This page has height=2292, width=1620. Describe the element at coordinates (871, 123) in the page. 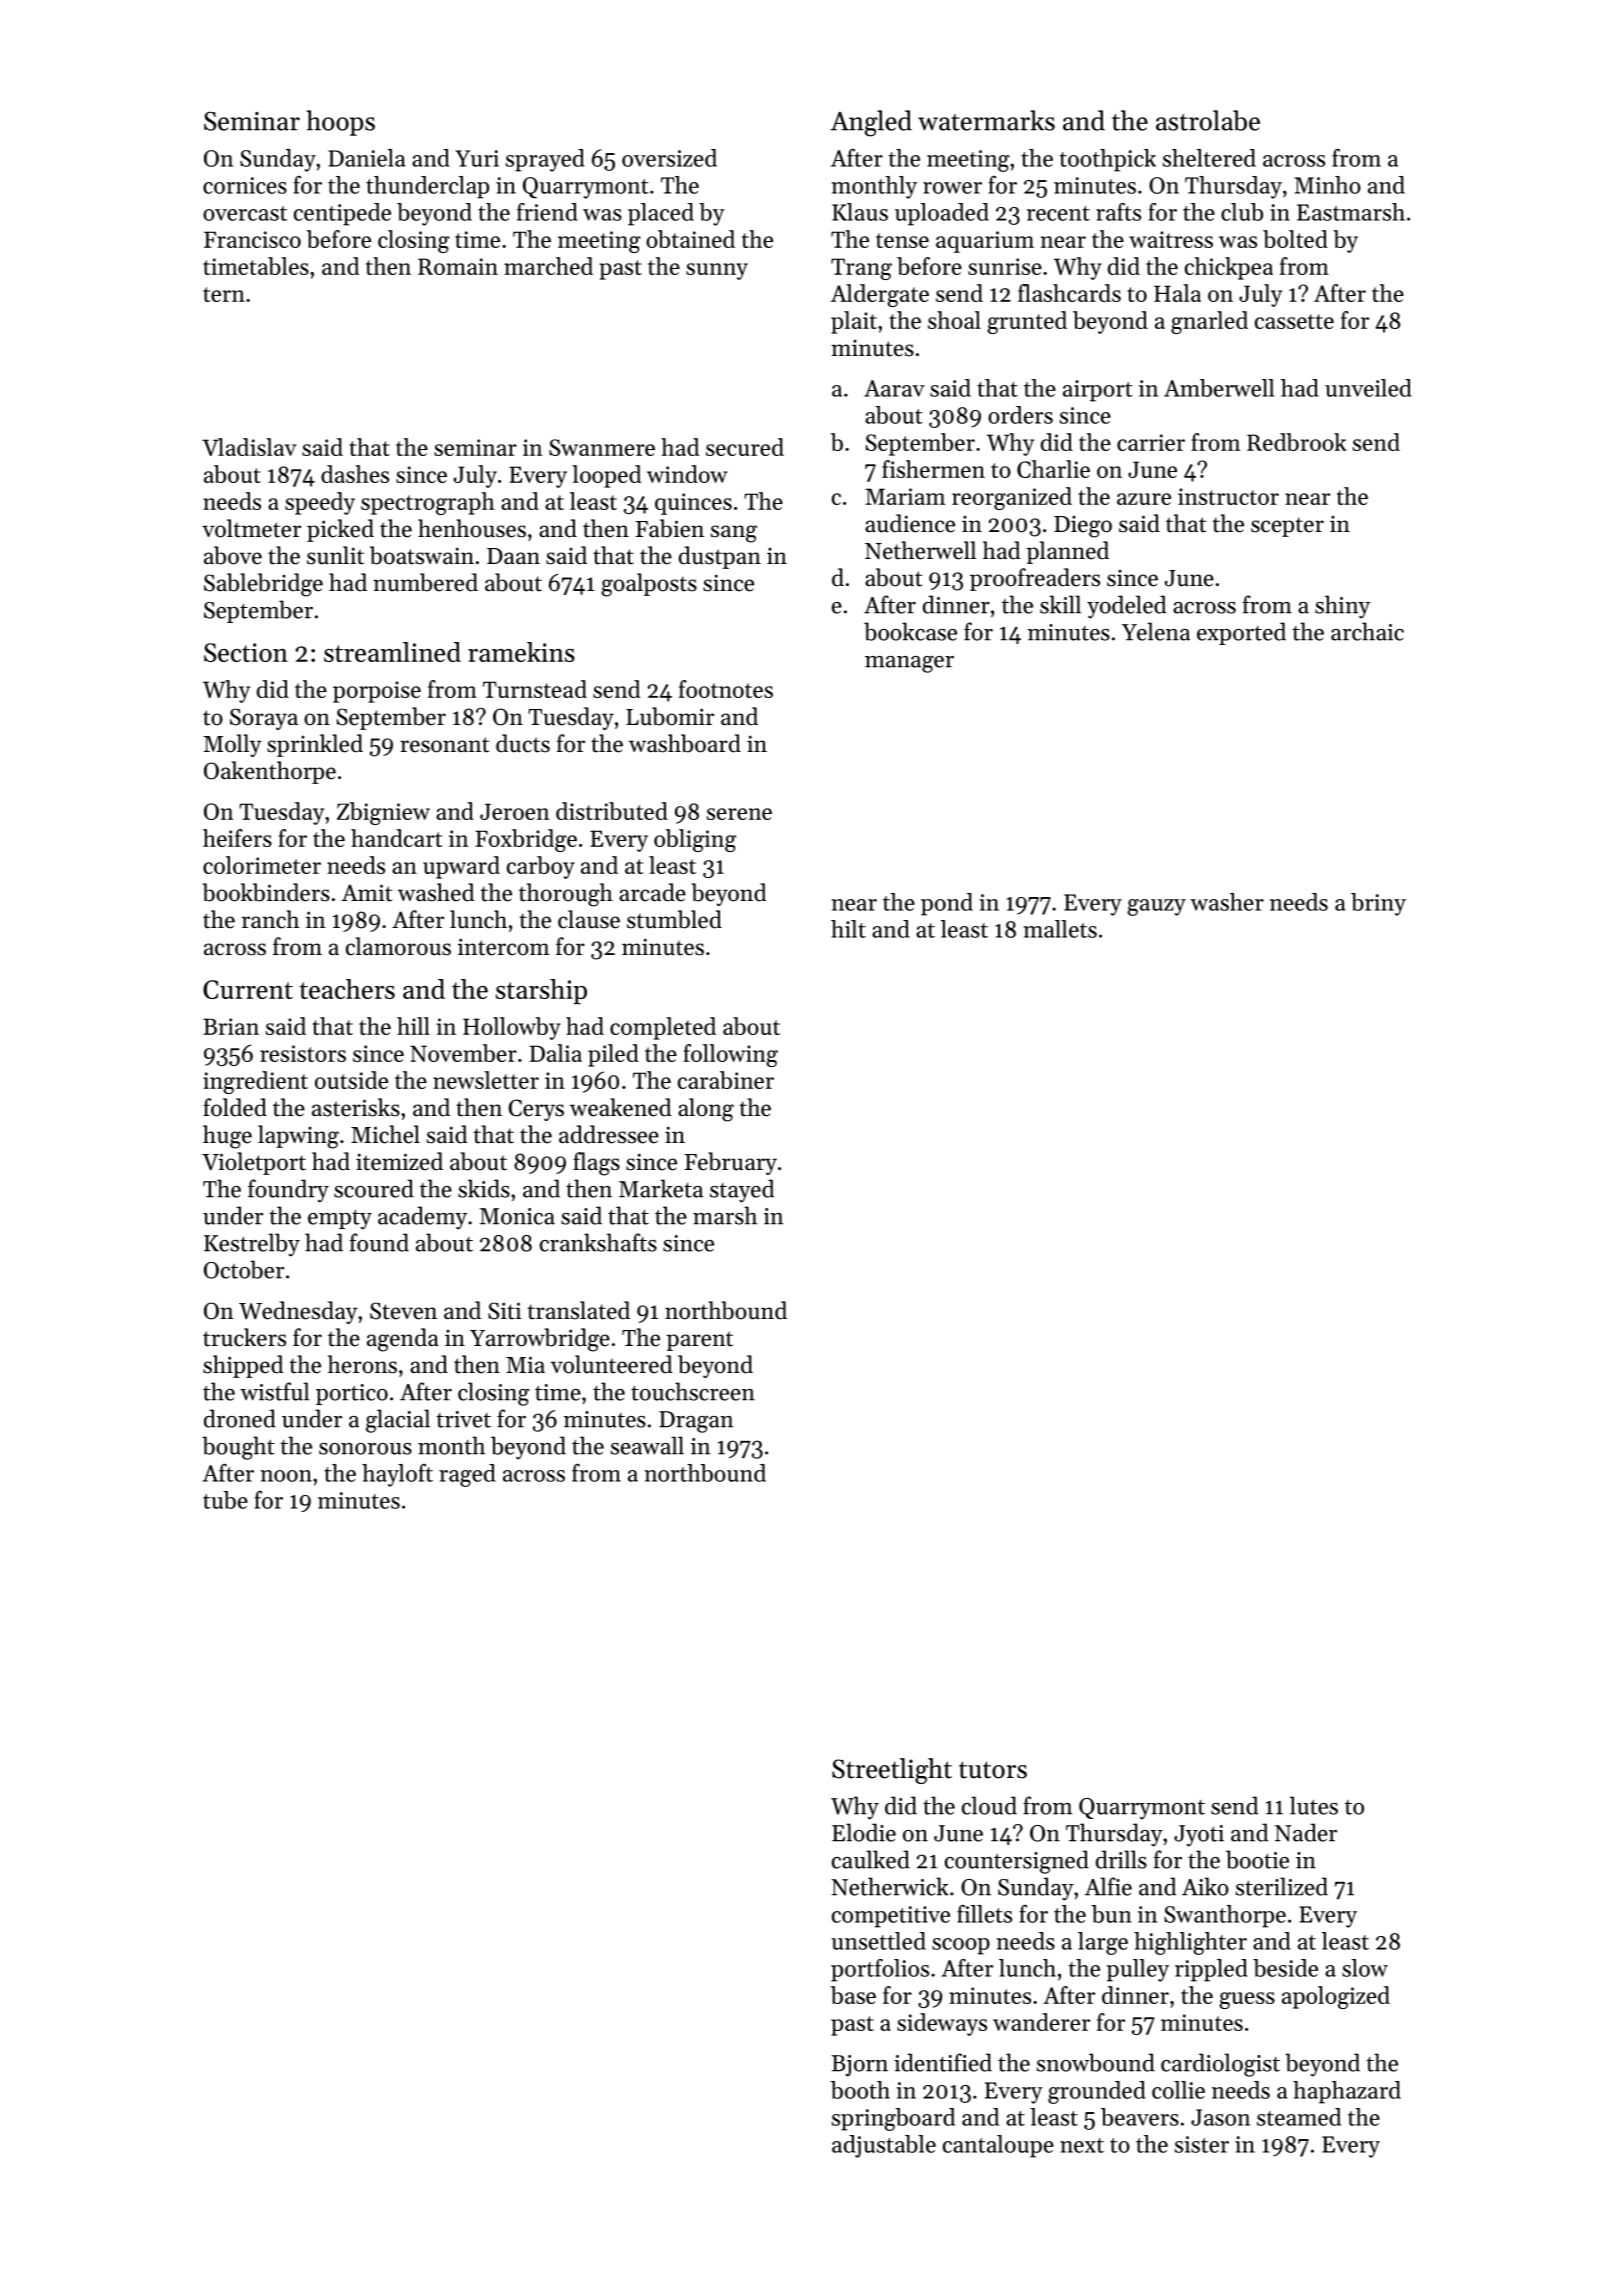

I see `Angled` at that location.
